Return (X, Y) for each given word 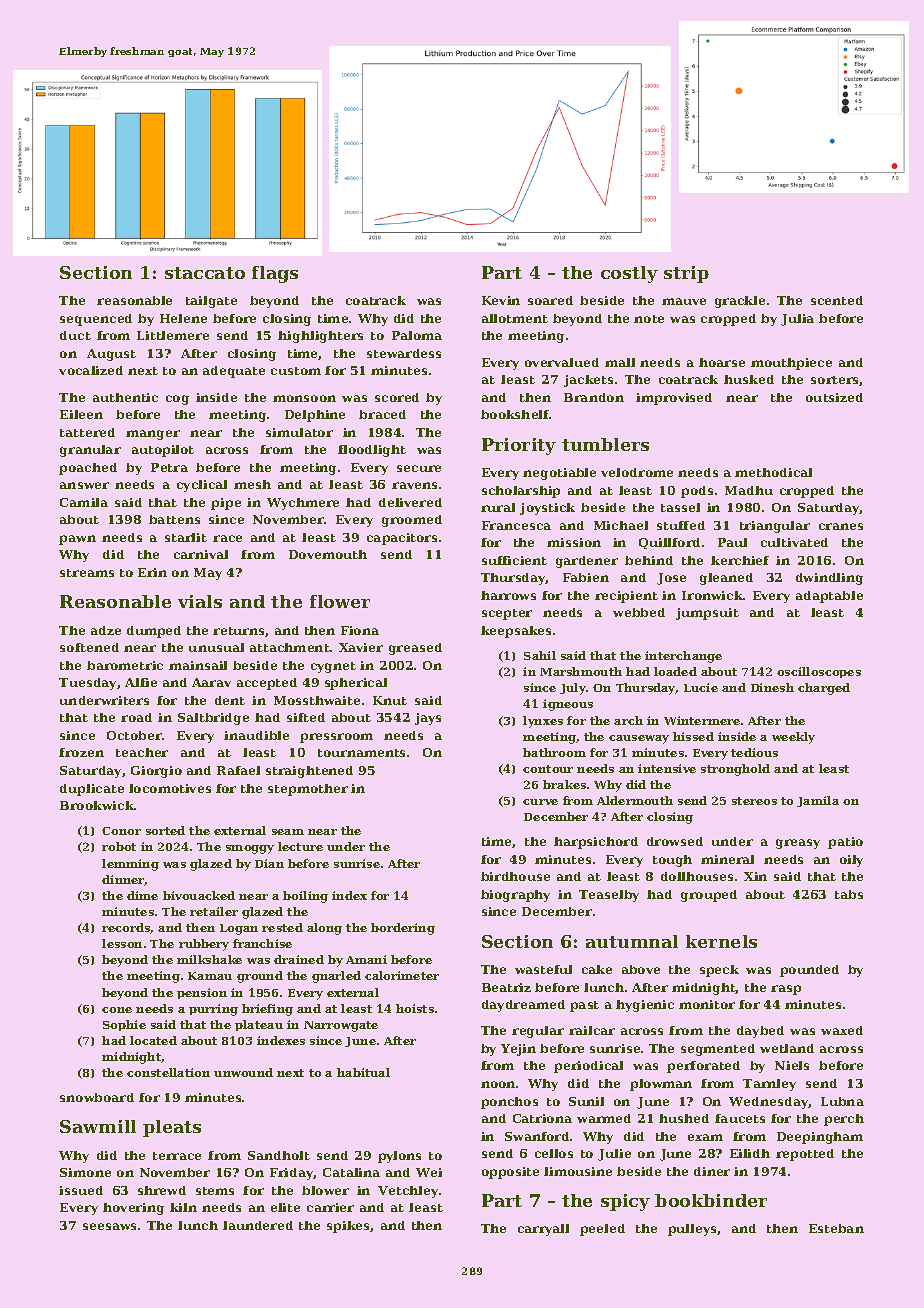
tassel (680, 507)
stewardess (404, 353)
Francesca (516, 525)
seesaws (109, 1226)
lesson (122, 943)
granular (90, 451)
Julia (797, 320)
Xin (755, 876)
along (324, 929)
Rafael (238, 770)
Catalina (351, 1172)
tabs (849, 894)
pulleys (692, 1230)
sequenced (96, 320)
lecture (300, 846)
